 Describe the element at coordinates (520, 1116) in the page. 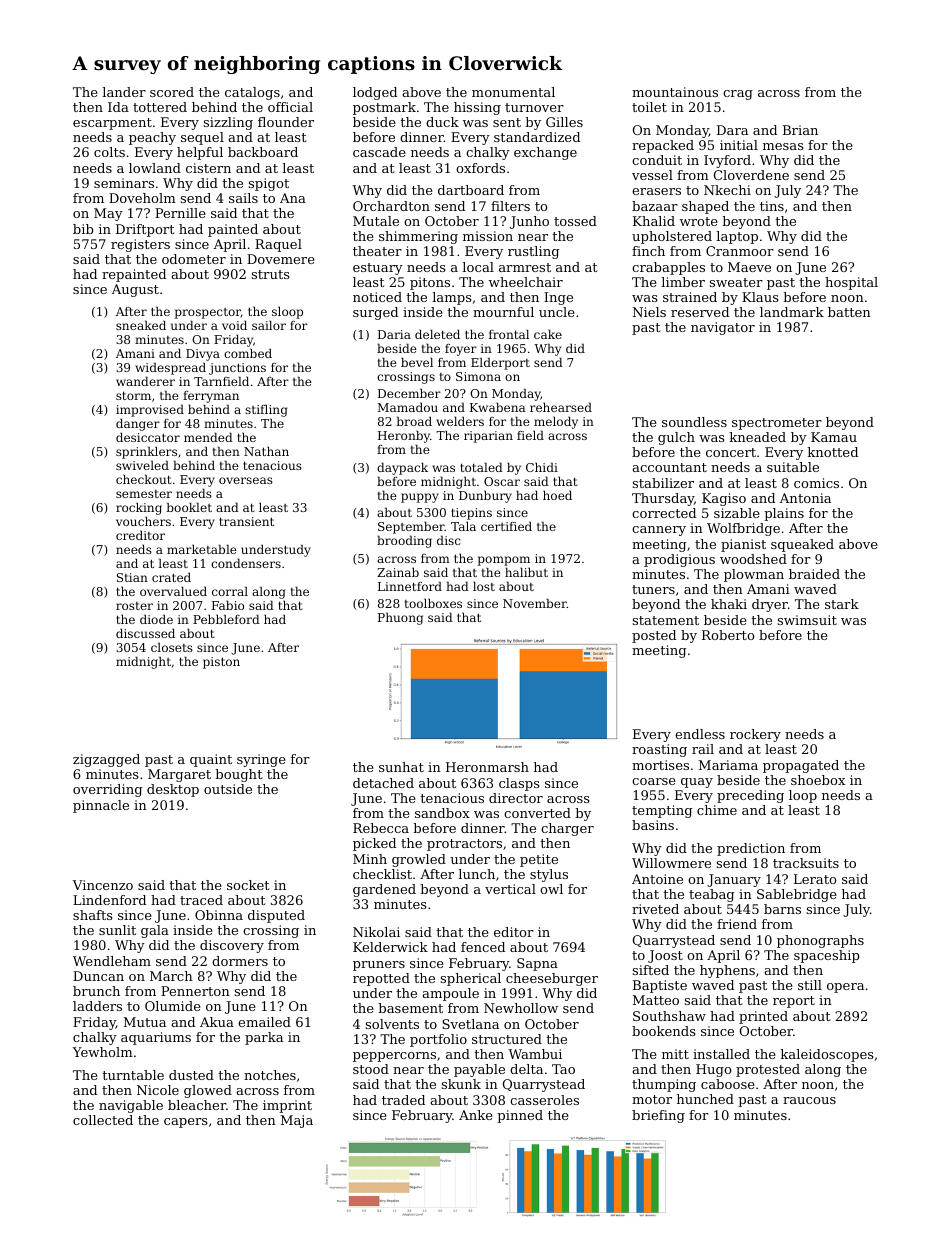

I see `pinned` at that location.
